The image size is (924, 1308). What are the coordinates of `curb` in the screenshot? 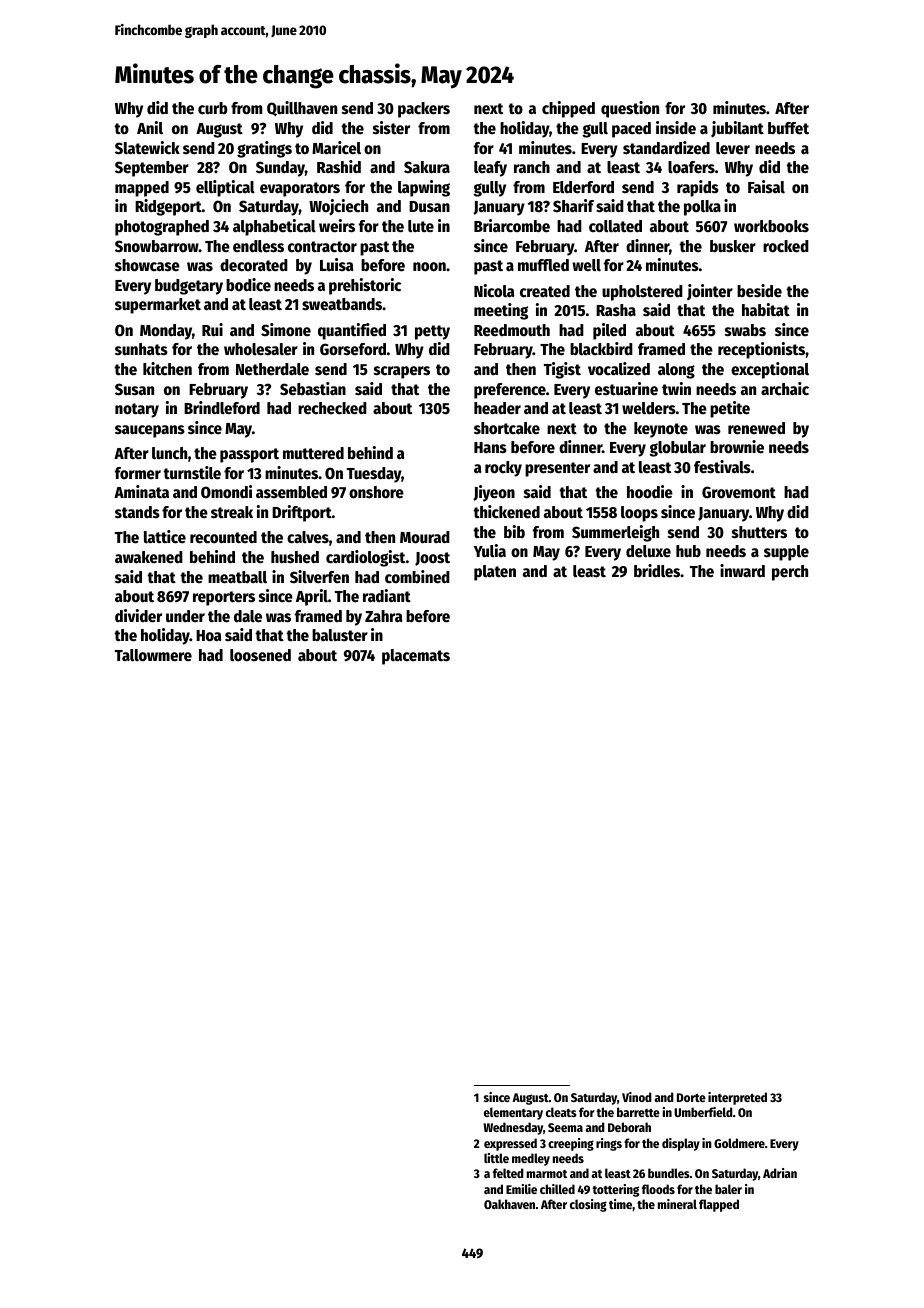 It's located at (212, 108).
